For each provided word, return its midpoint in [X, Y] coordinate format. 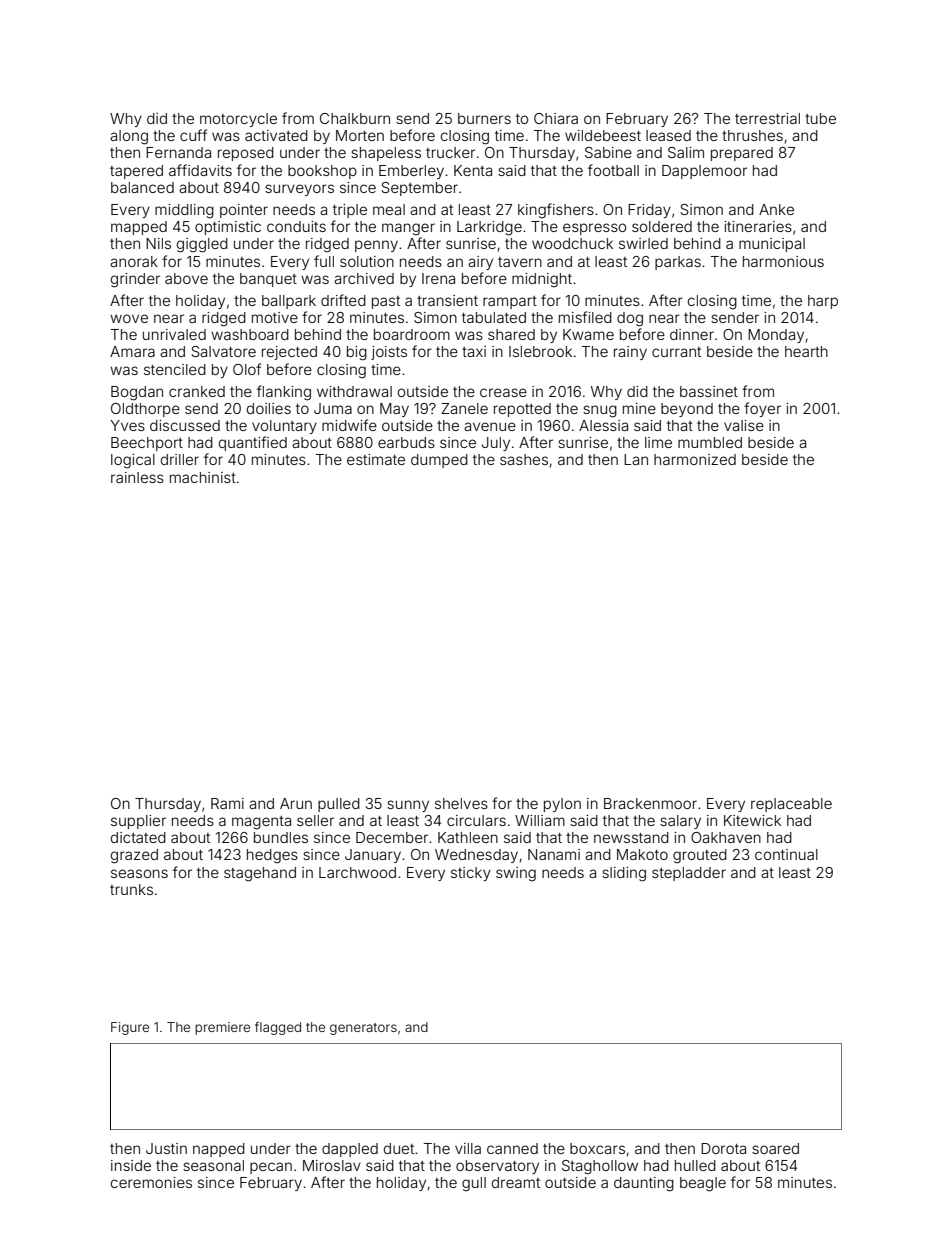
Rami [227, 803]
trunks [131, 889]
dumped [439, 461]
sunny [408, 806]
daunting [644, 1184]
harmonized [695, 459]
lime [658, 442]
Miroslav [332, 1165]
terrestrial [767, 118]
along [129, 137]
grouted [700, 856]
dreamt [516, 1182]
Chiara [556, 118]
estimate [376, 459]
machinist [203, 477]
